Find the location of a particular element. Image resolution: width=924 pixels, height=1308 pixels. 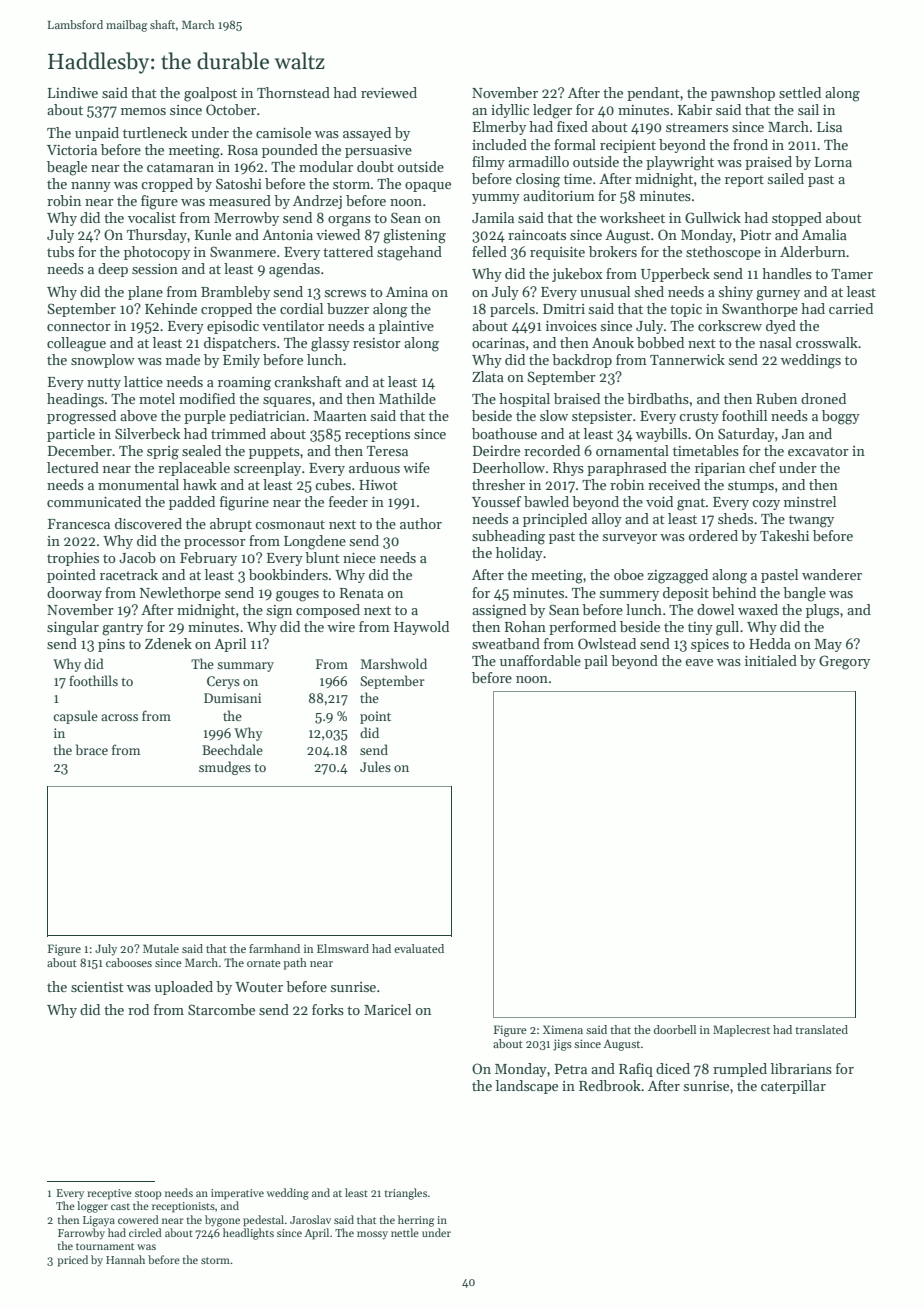

Hannah is located at coordinates (125, 1259).
